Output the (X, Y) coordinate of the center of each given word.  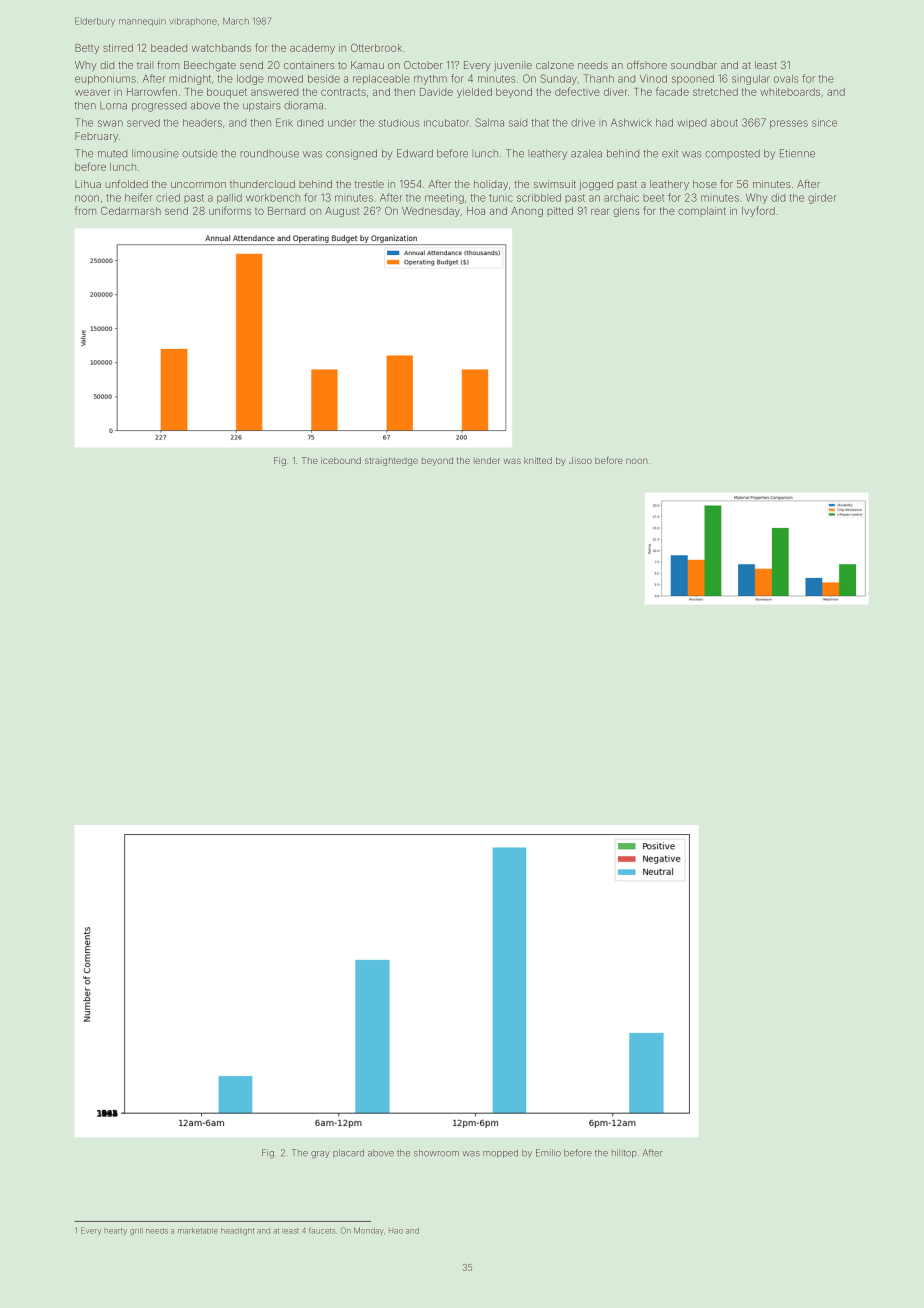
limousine (155, 153)
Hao (396, 1231)
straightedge (391, 461)
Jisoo (580, 460)
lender (486, 460)
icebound (341, 460)
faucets (322, 1230)
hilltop (624, 1153)
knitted (538, 460)
